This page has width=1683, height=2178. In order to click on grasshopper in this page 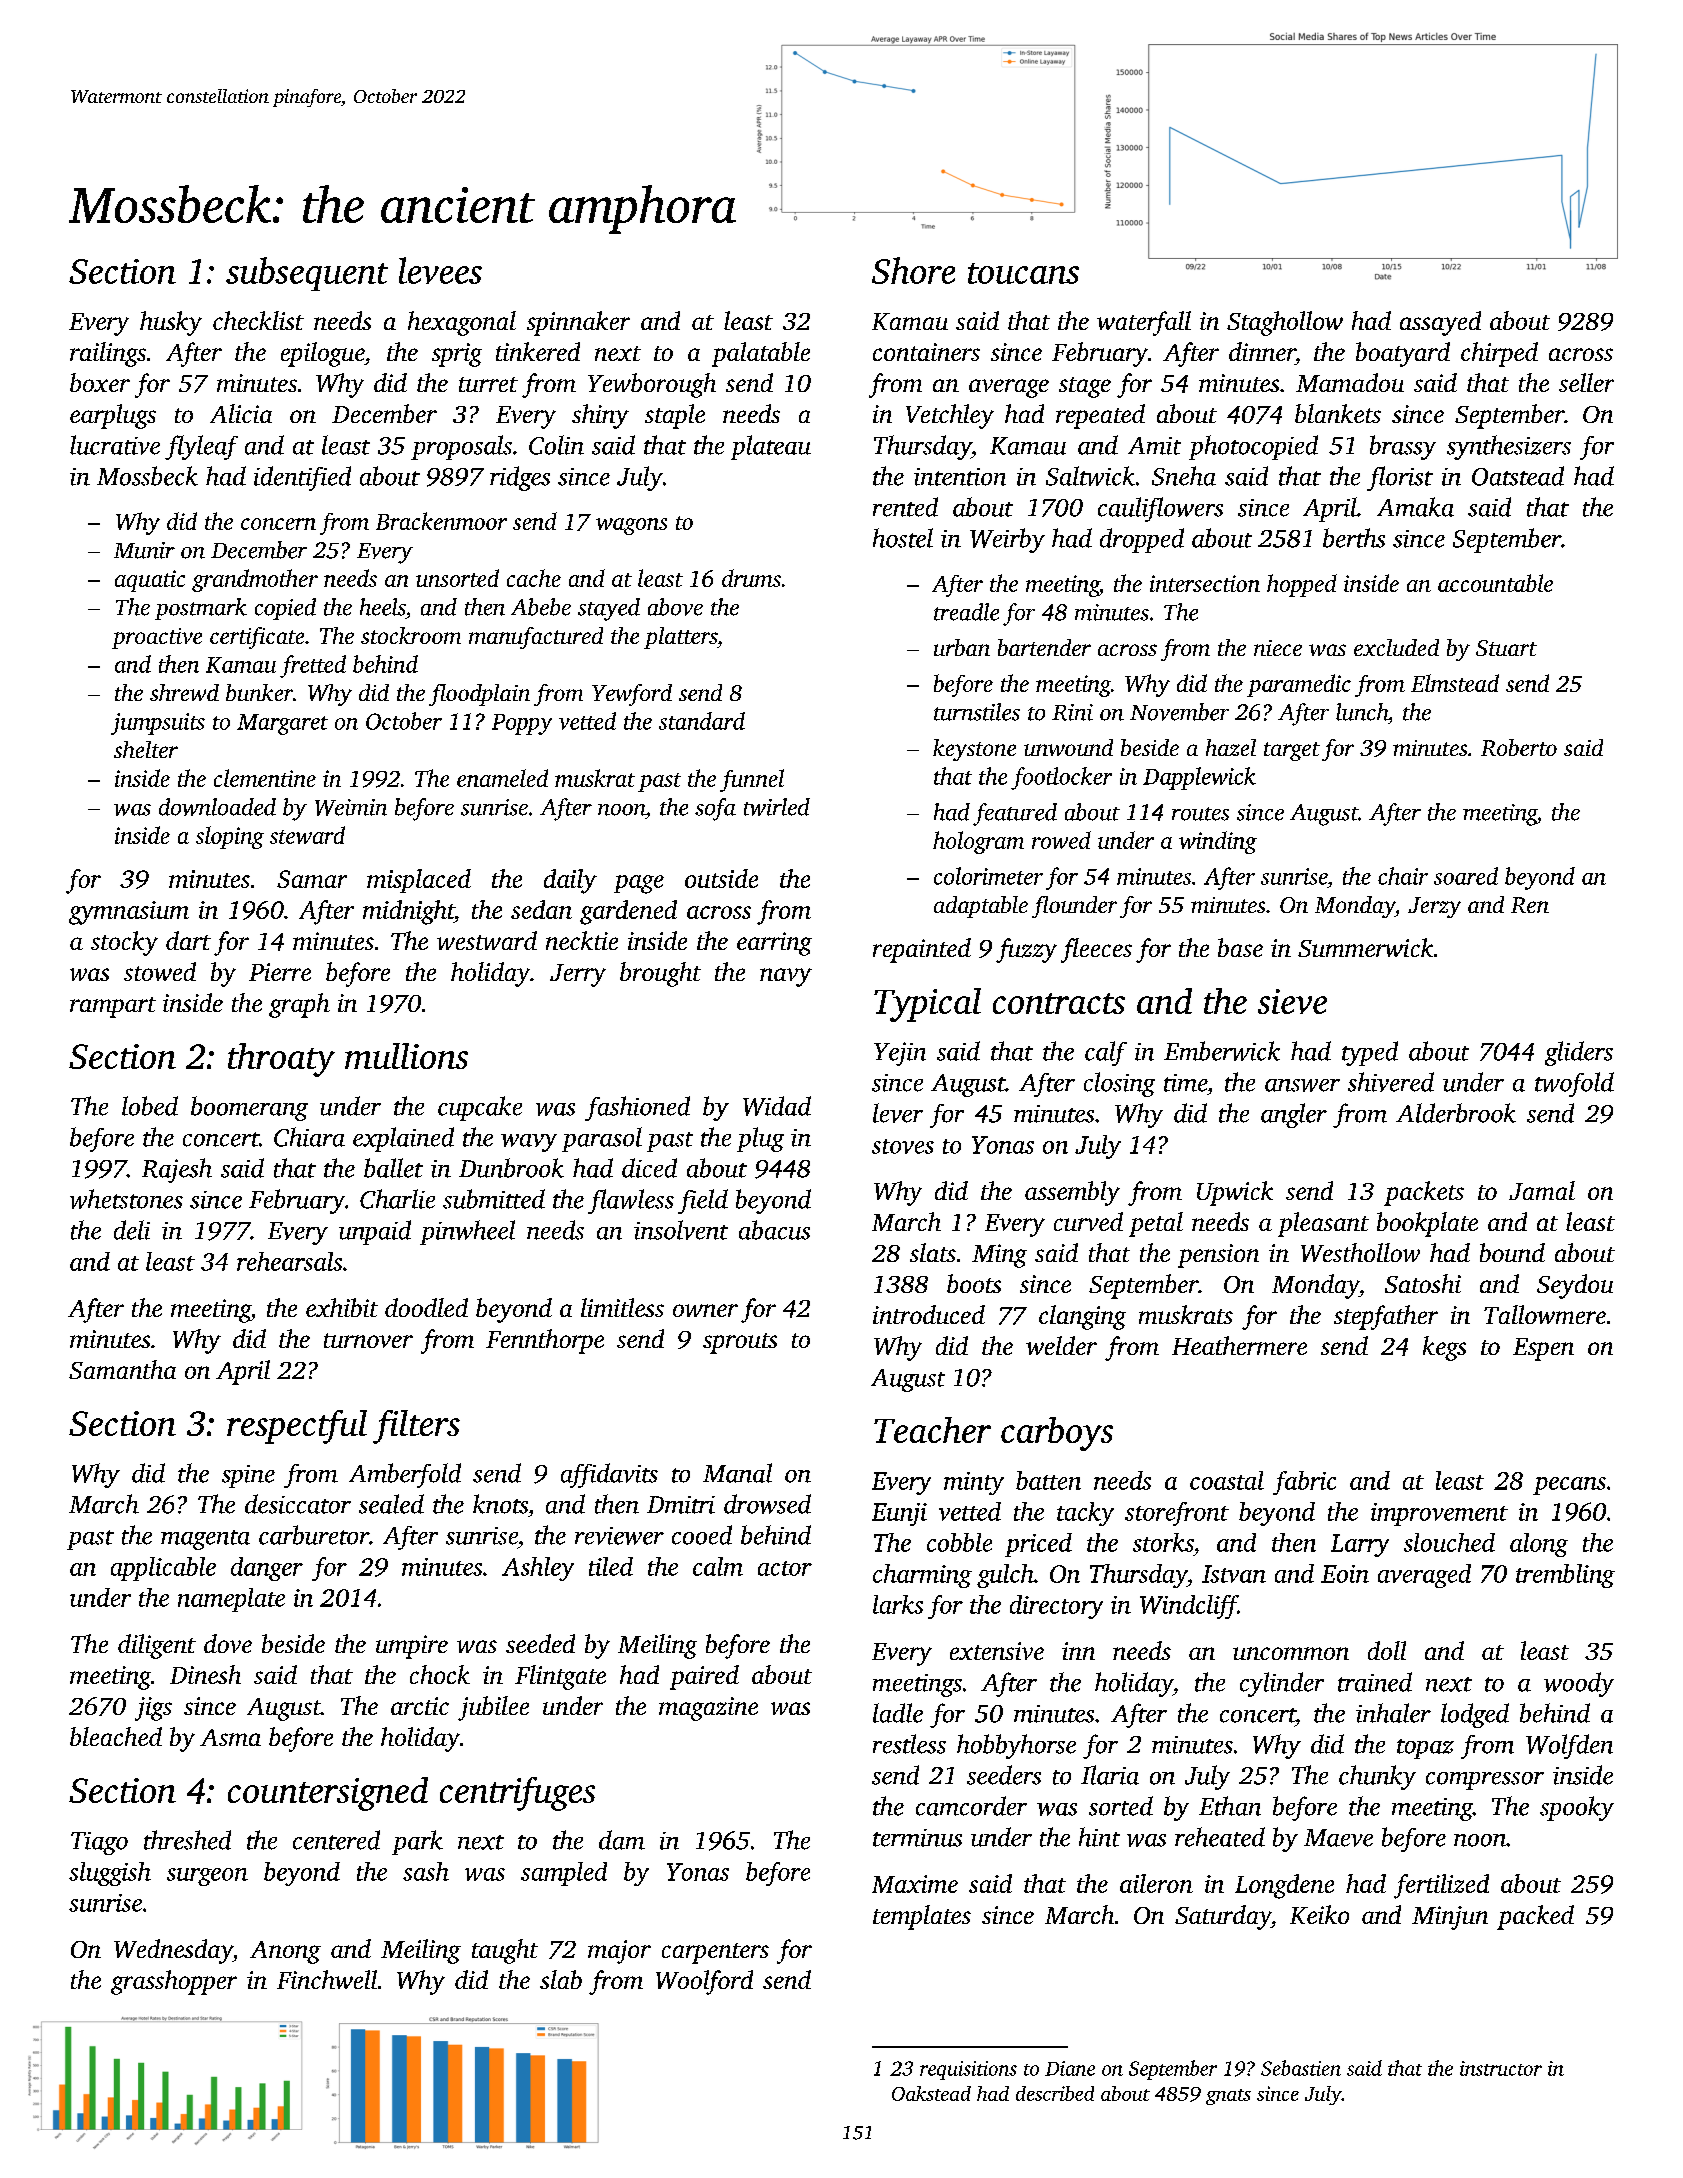, I will do `click(174, 1982)`.
